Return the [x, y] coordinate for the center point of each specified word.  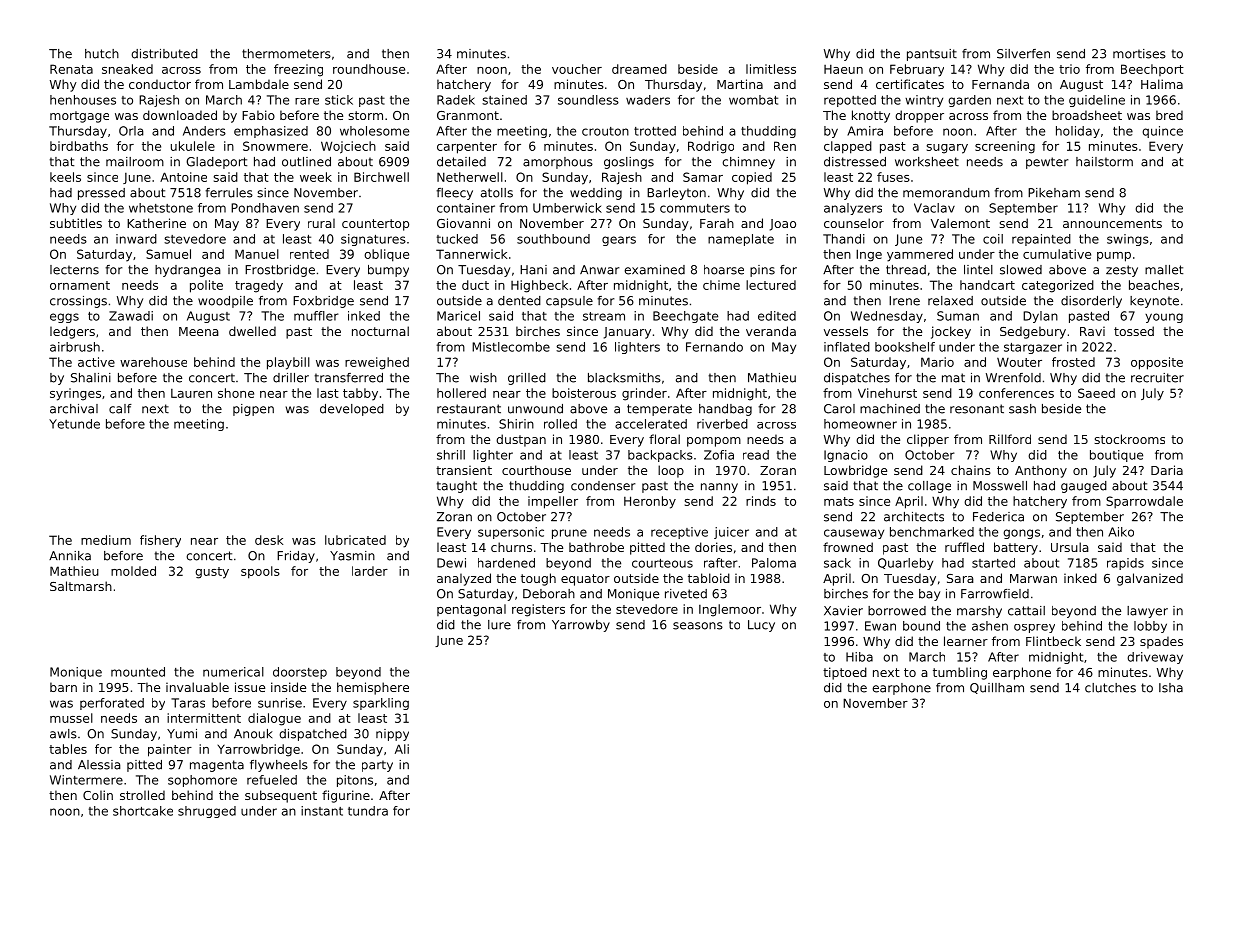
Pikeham [1054, 193]
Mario [937, 362]
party [377, 766]
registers [538, 610]
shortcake [143, 811]
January [627, 333]
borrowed [897, 611]
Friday [296, 557]
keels [65, 177]
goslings [629, 163]
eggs [64, 318]
